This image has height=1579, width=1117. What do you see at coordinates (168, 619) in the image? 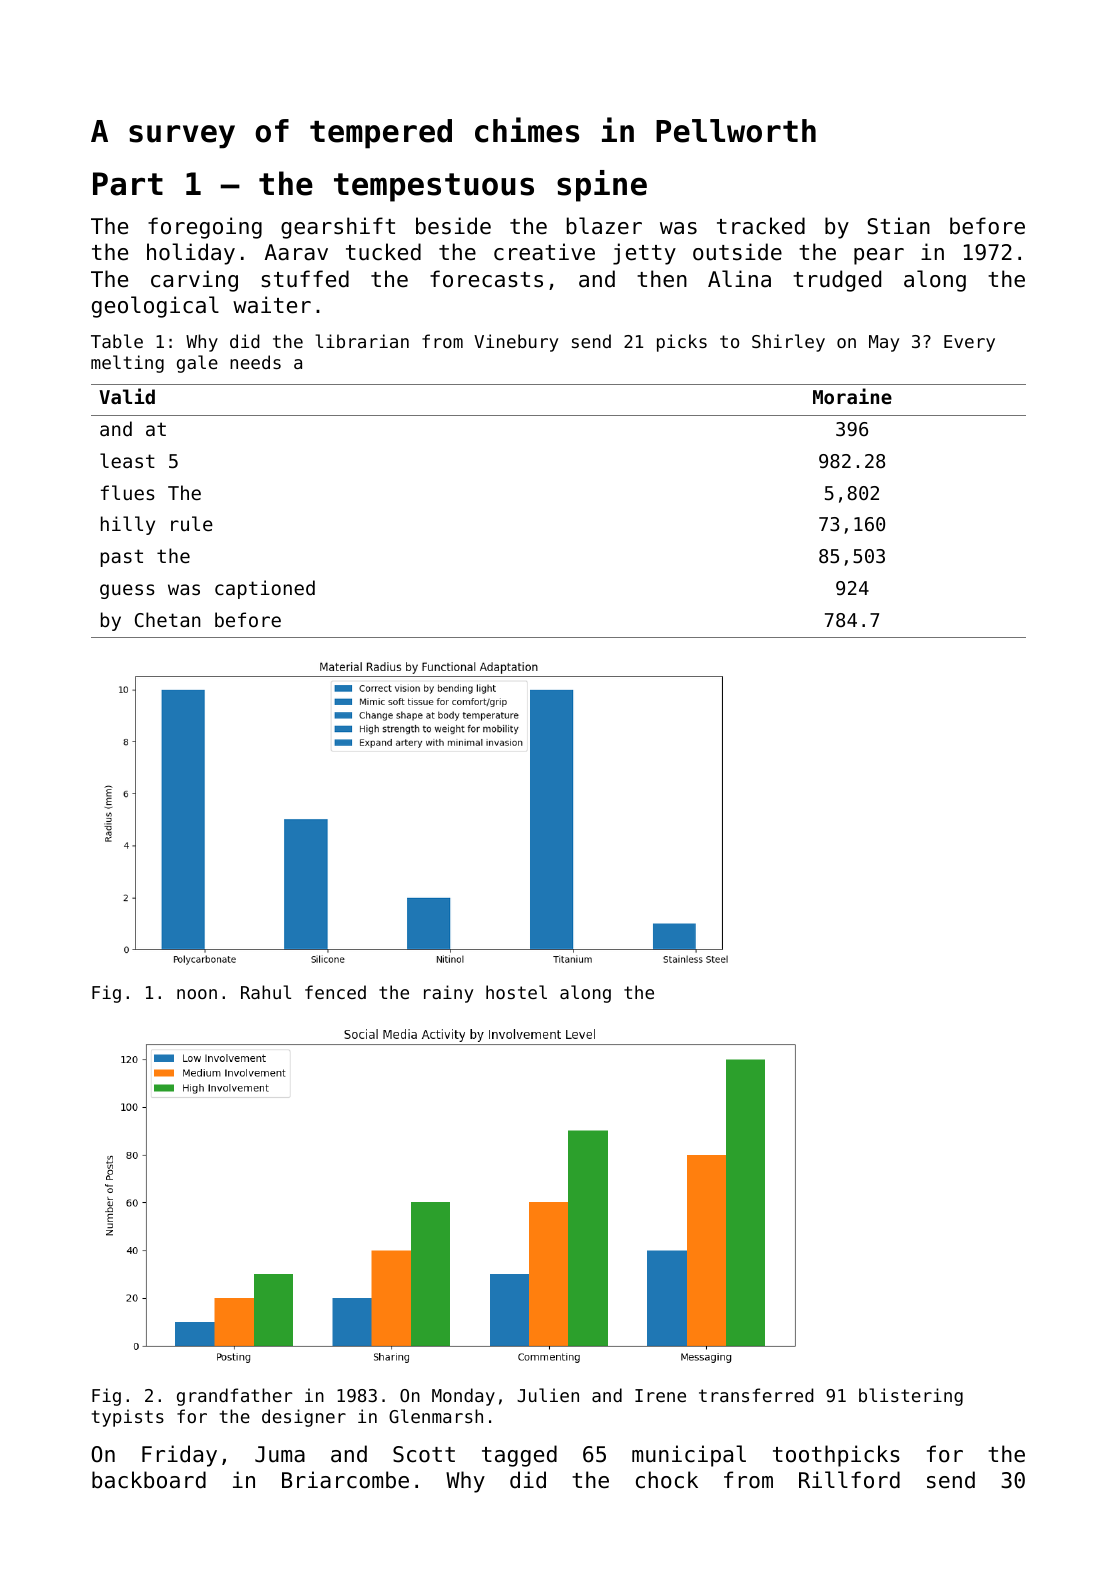
I see `Chetan` at bounding box center [168, 619].
